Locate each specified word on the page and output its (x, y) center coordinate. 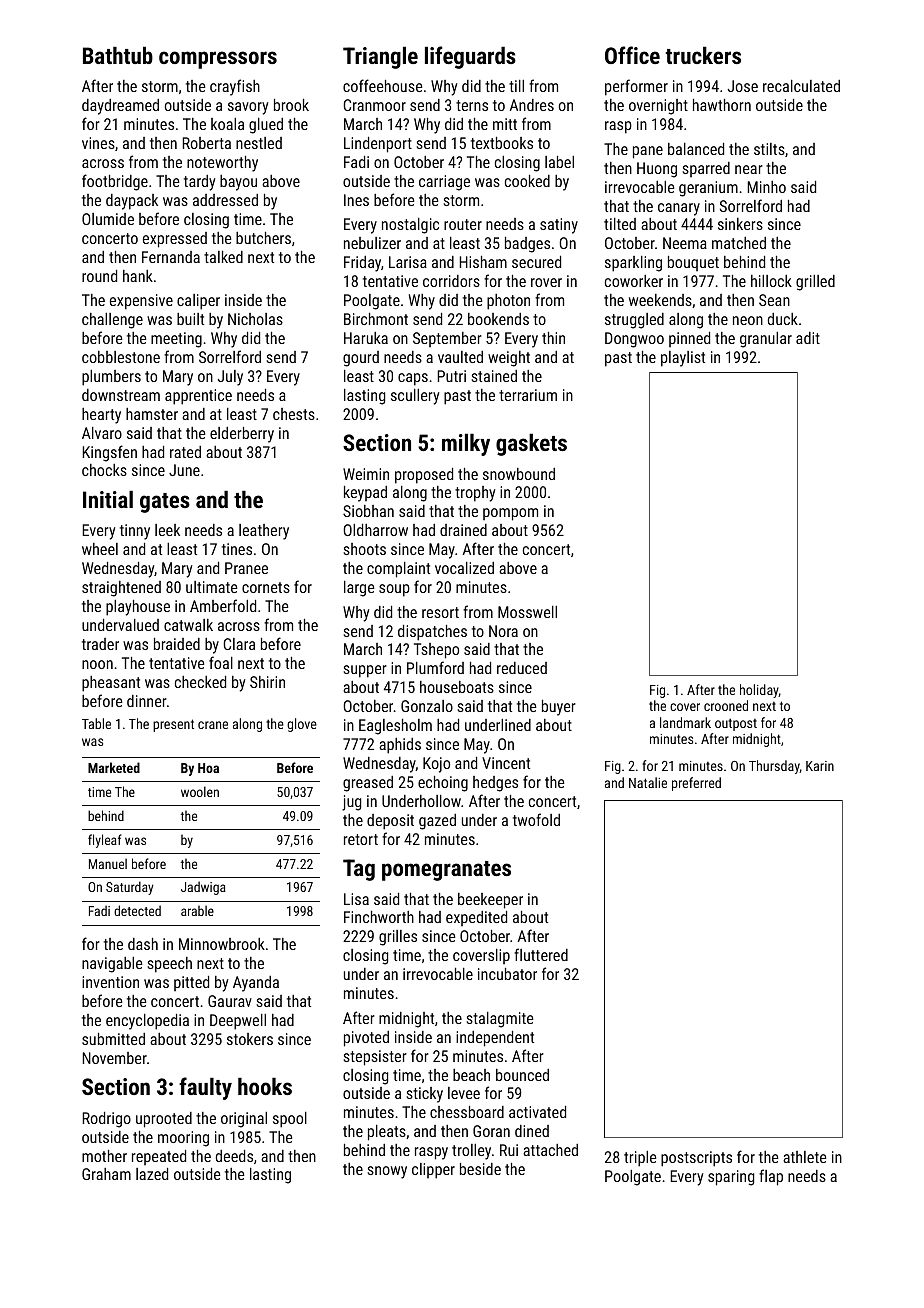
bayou (238, 183)
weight (509, 359)
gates (165, 503)
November (114, 1058)
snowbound (519, 474)
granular (766, 340)
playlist (683, 359)
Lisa (356, 899)
